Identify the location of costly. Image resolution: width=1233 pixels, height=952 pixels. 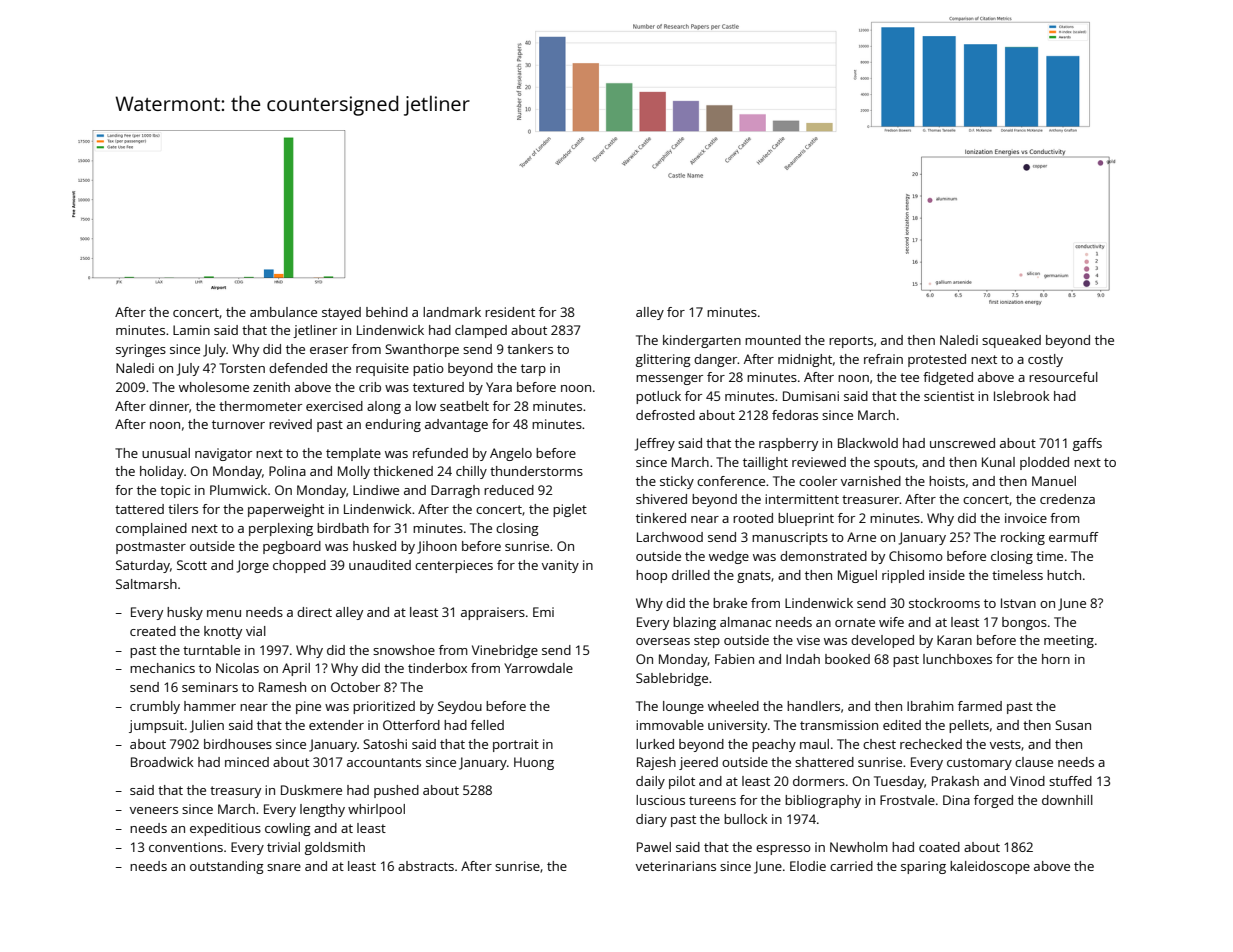
(1045, 360).
